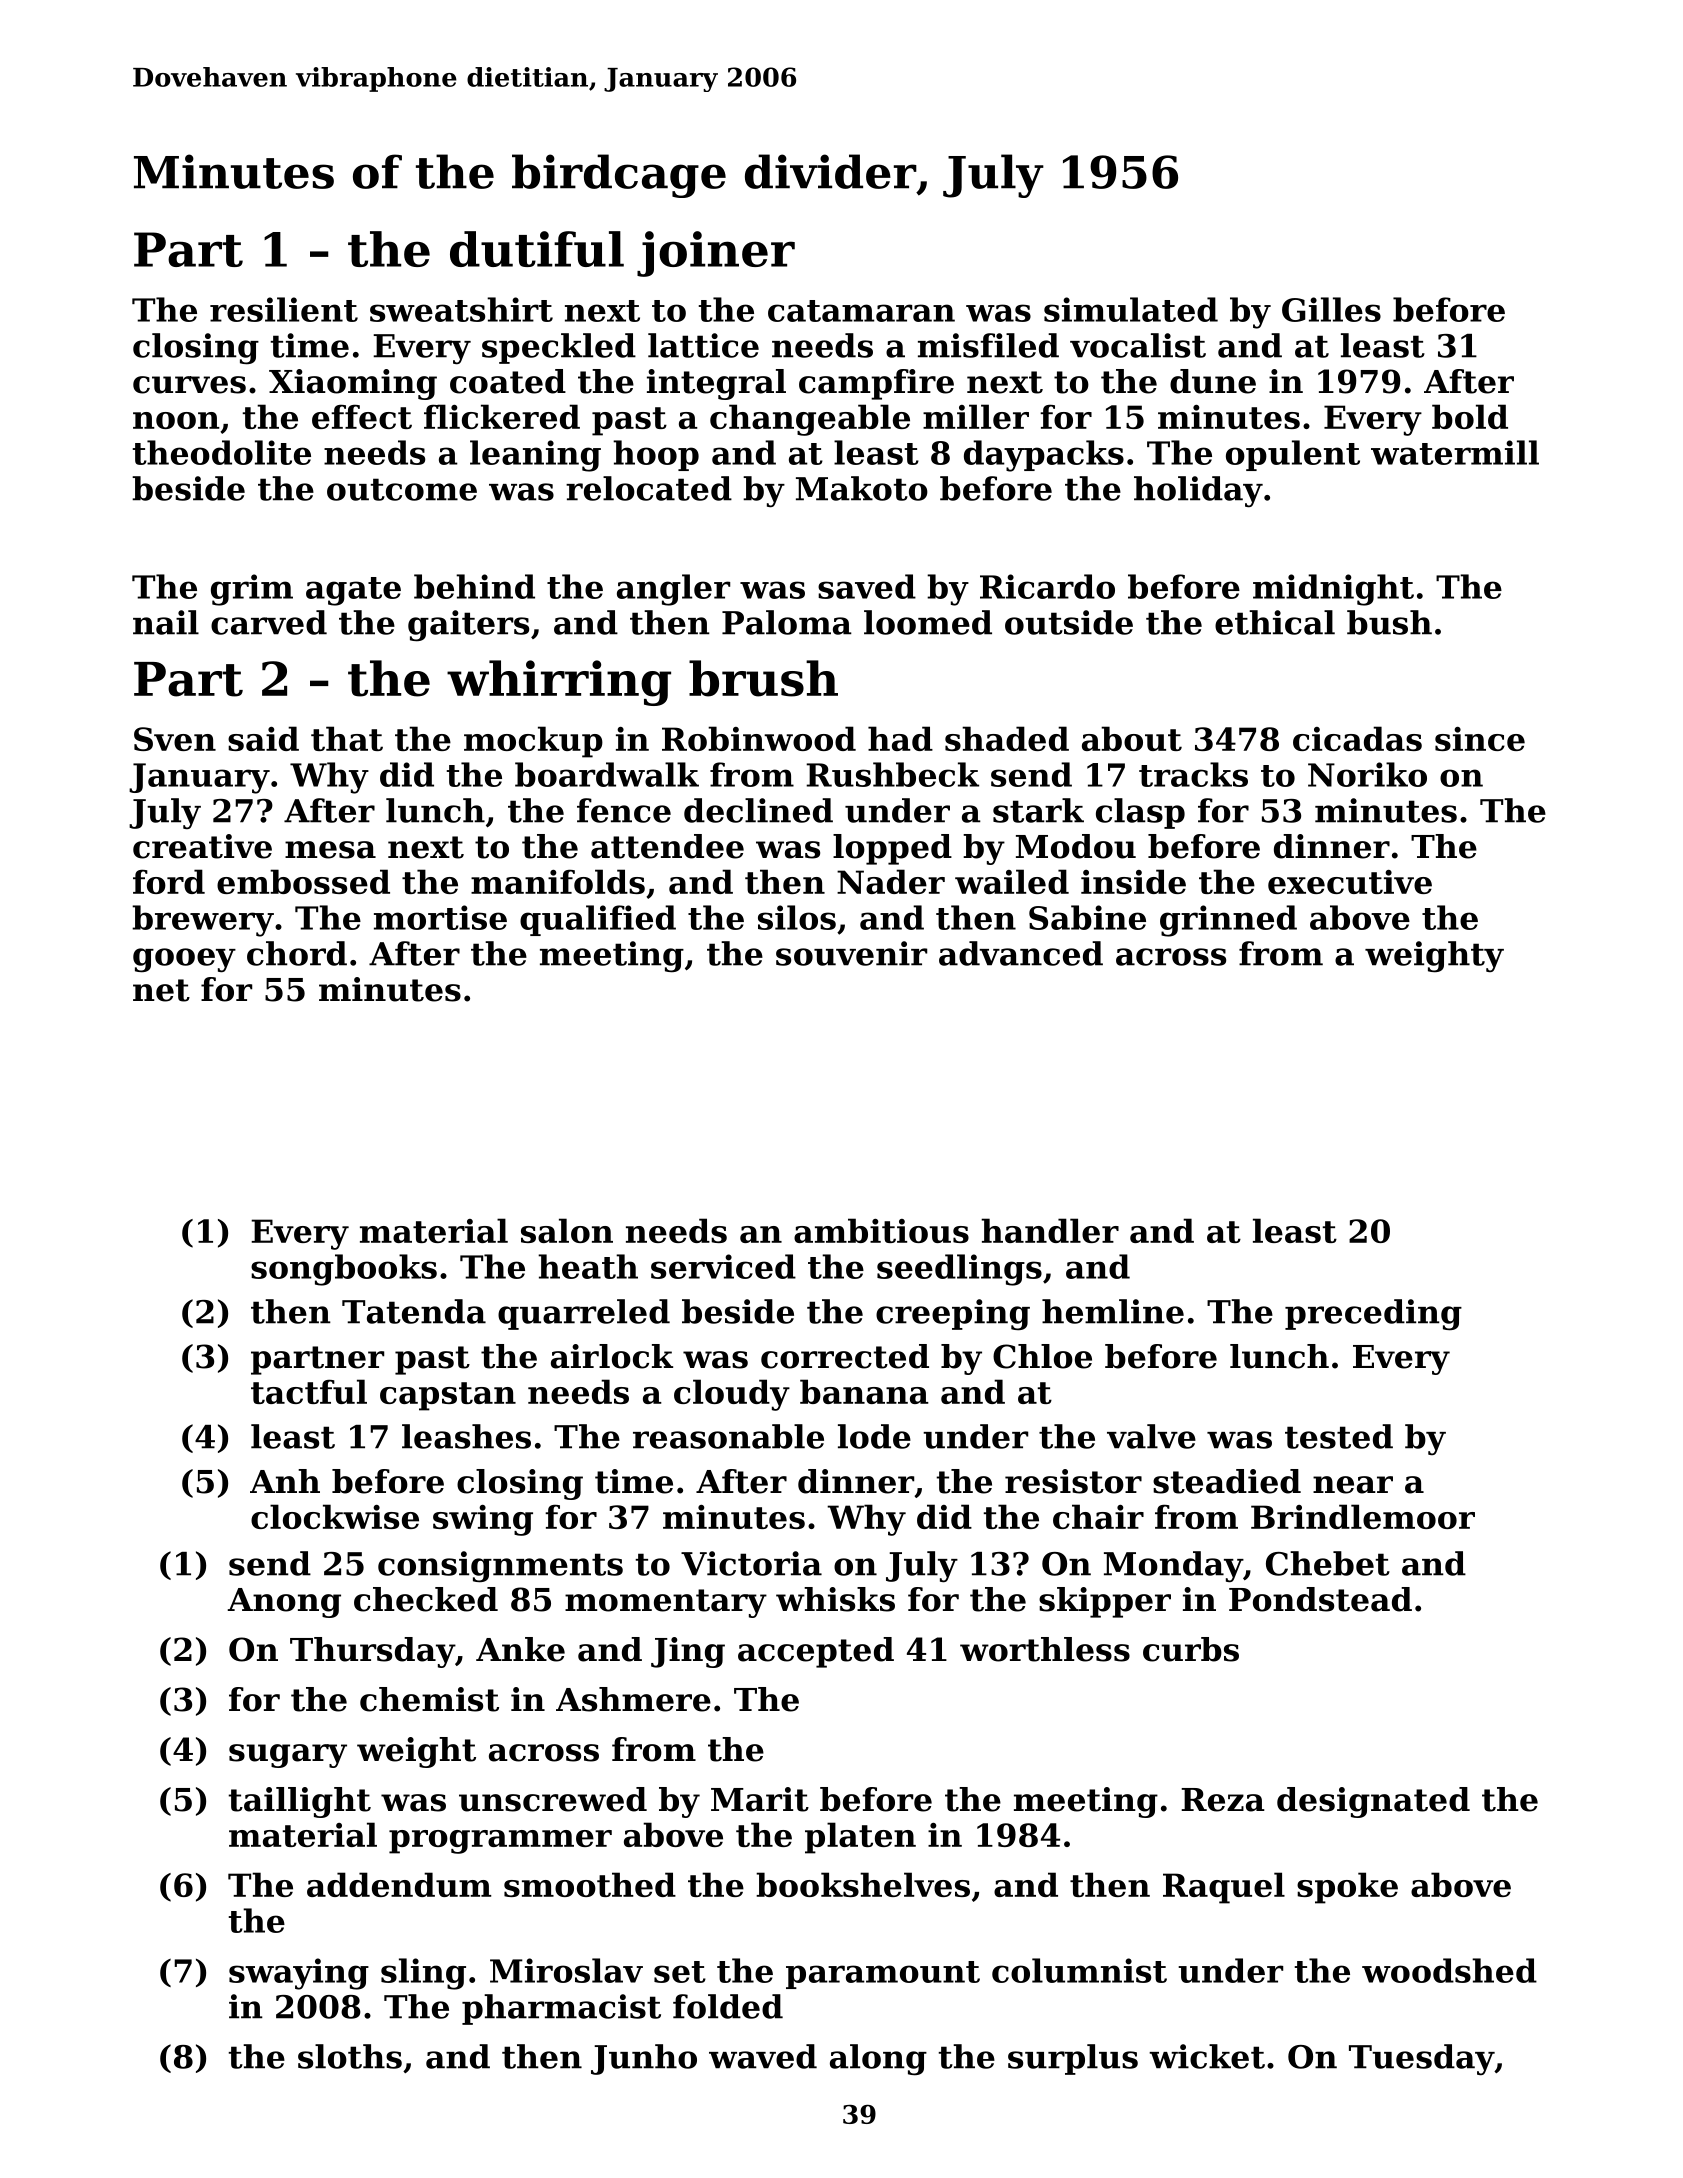 The width and height of the document is (1683, 2178). What do you see at coordinates (1331, 309) in the document?
I see `Gilles` at bounding box center [1331, 309].
